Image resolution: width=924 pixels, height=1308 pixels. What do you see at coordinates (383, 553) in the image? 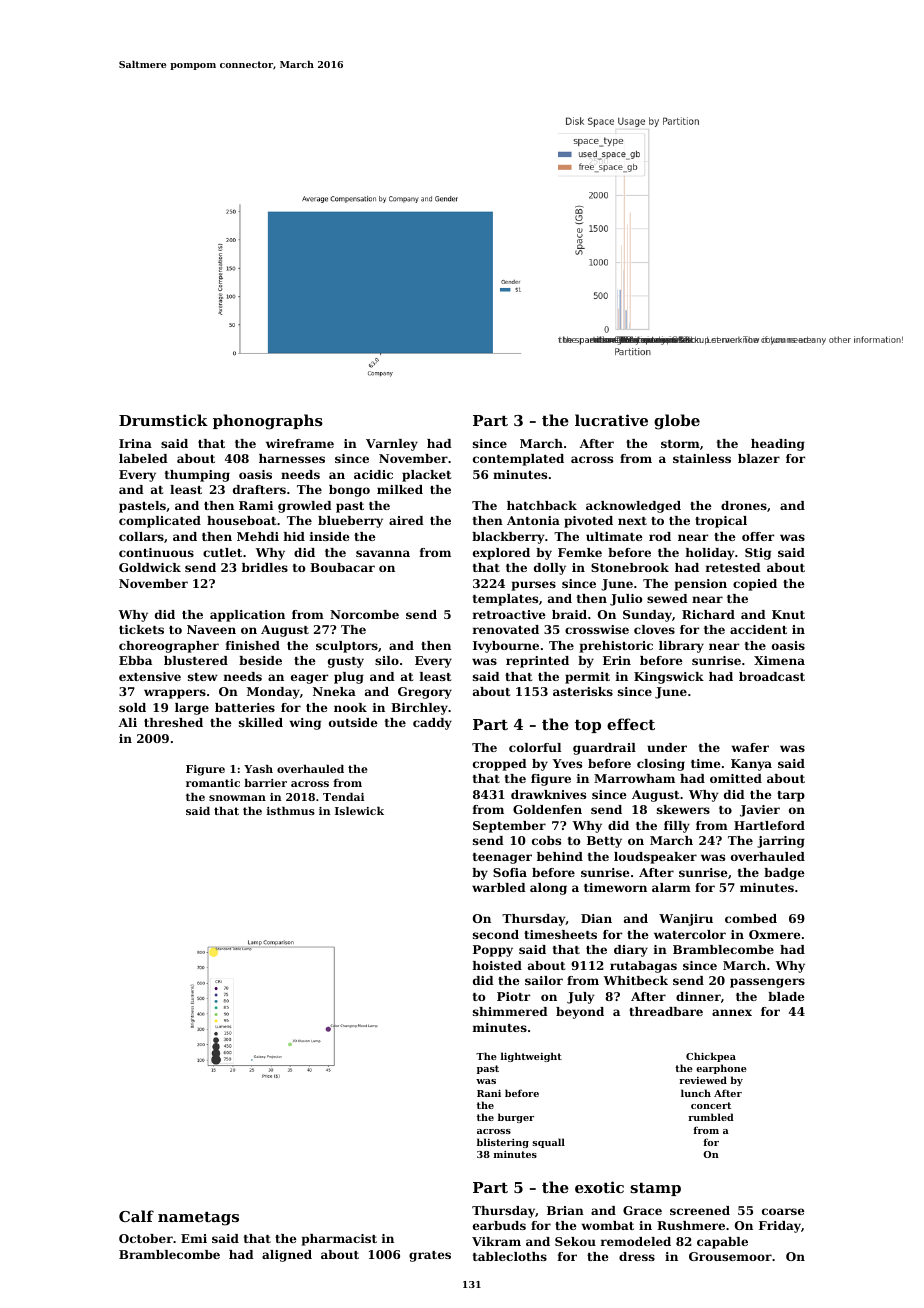
I see `savanna` at bounding box center [383, 553].
